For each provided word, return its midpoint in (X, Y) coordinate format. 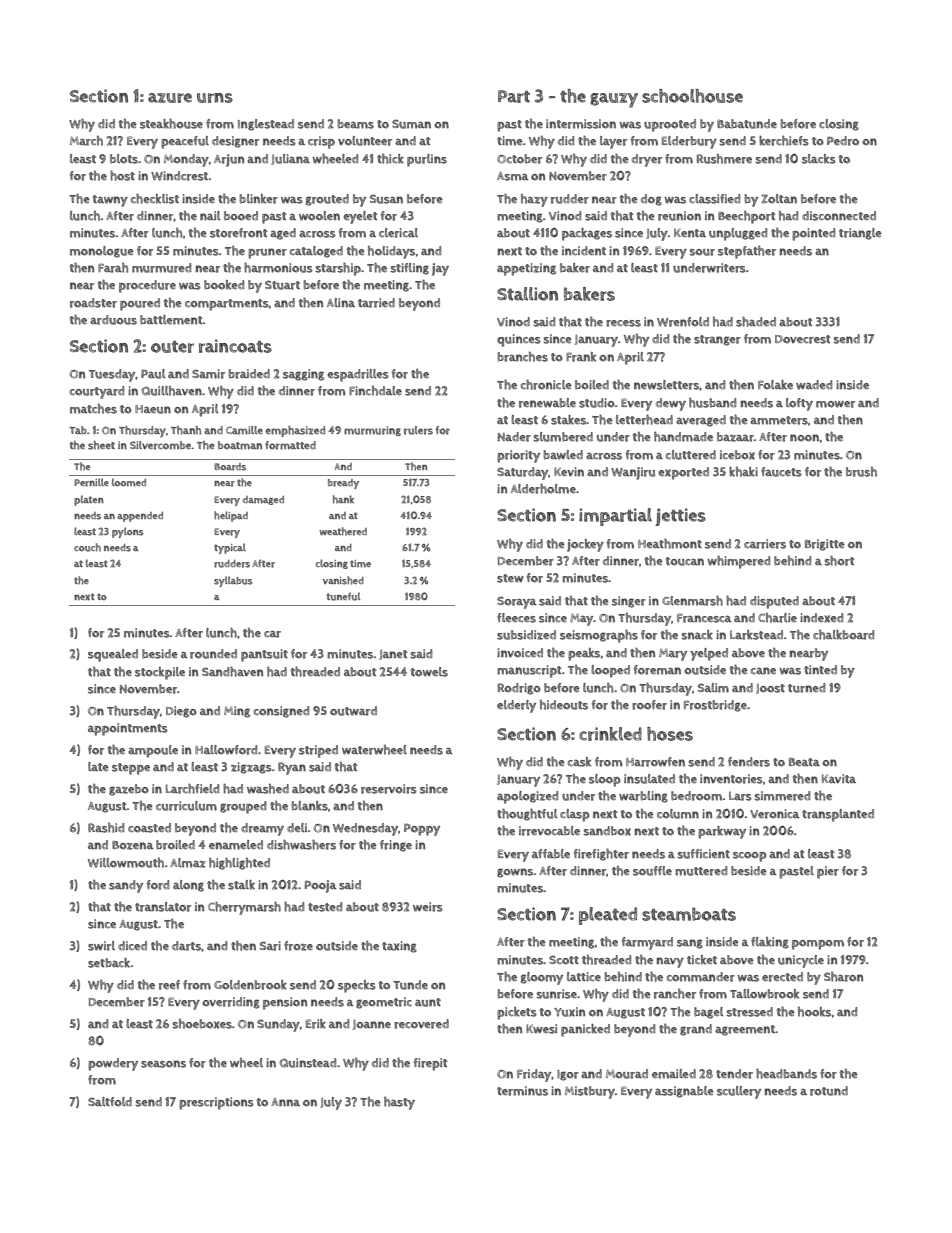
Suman (411, 124)
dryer (647, 160)
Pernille (91, 482)
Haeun (153, 409)
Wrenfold (683, 322)
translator (163, 907)
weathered (343, 531)
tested (325, 907)
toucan (684, 561)
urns (215, 98)
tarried (376, 303)
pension (285, 1003)
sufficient (703, 854)
